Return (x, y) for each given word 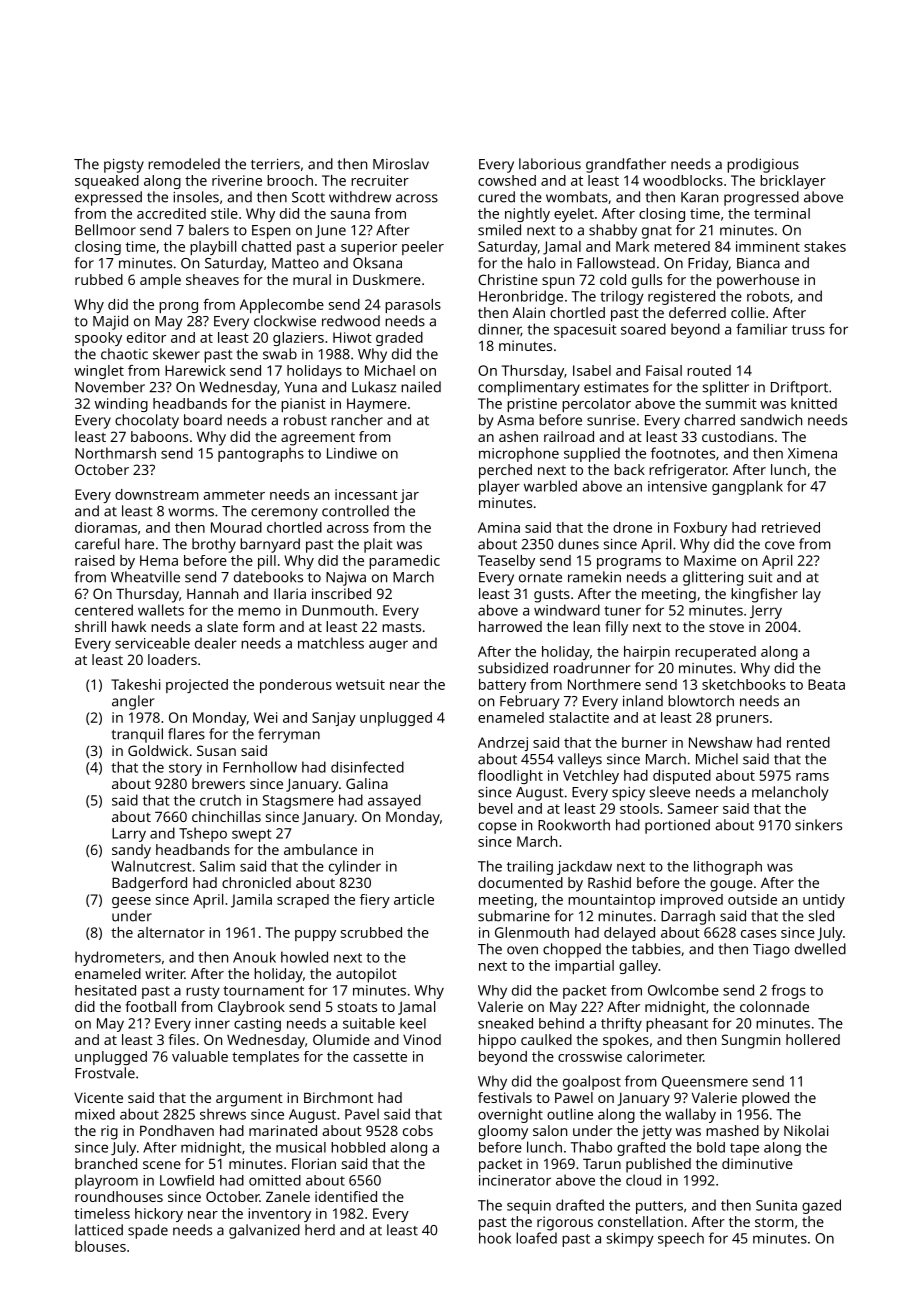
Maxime (710, 560)
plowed (765, 1099)
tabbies (656, 949)
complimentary (529, 388)
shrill (90, 626)
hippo (497, 1041)
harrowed (510, 626)
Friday (708, 264)
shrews (223, 1114)
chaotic (124, 354)
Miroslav (401, 164)
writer (165, 973)
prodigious (763, 165)
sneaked (505, 1023)
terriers (275, 164)
